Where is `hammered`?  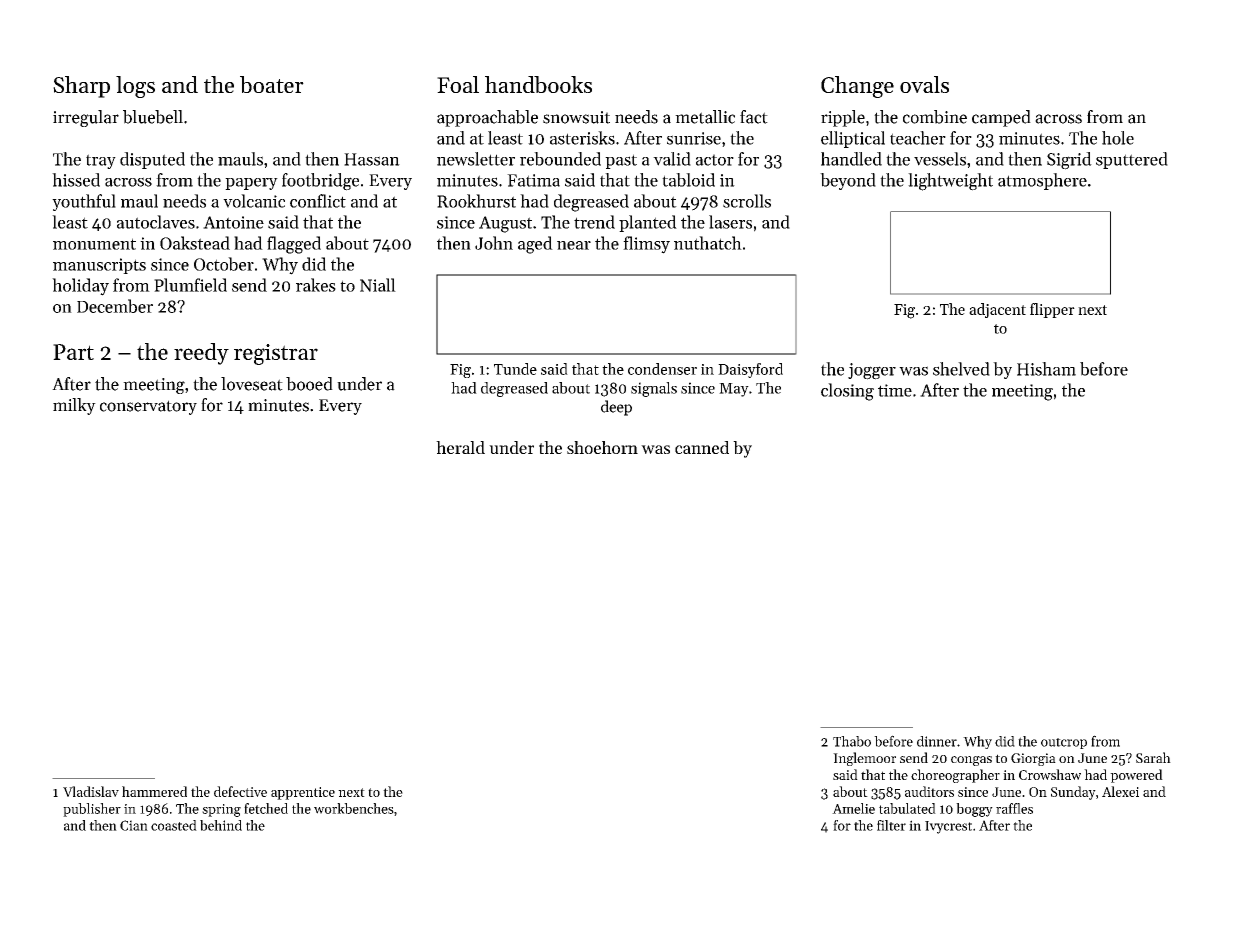
hammered is located at coordinates (154, 791).
